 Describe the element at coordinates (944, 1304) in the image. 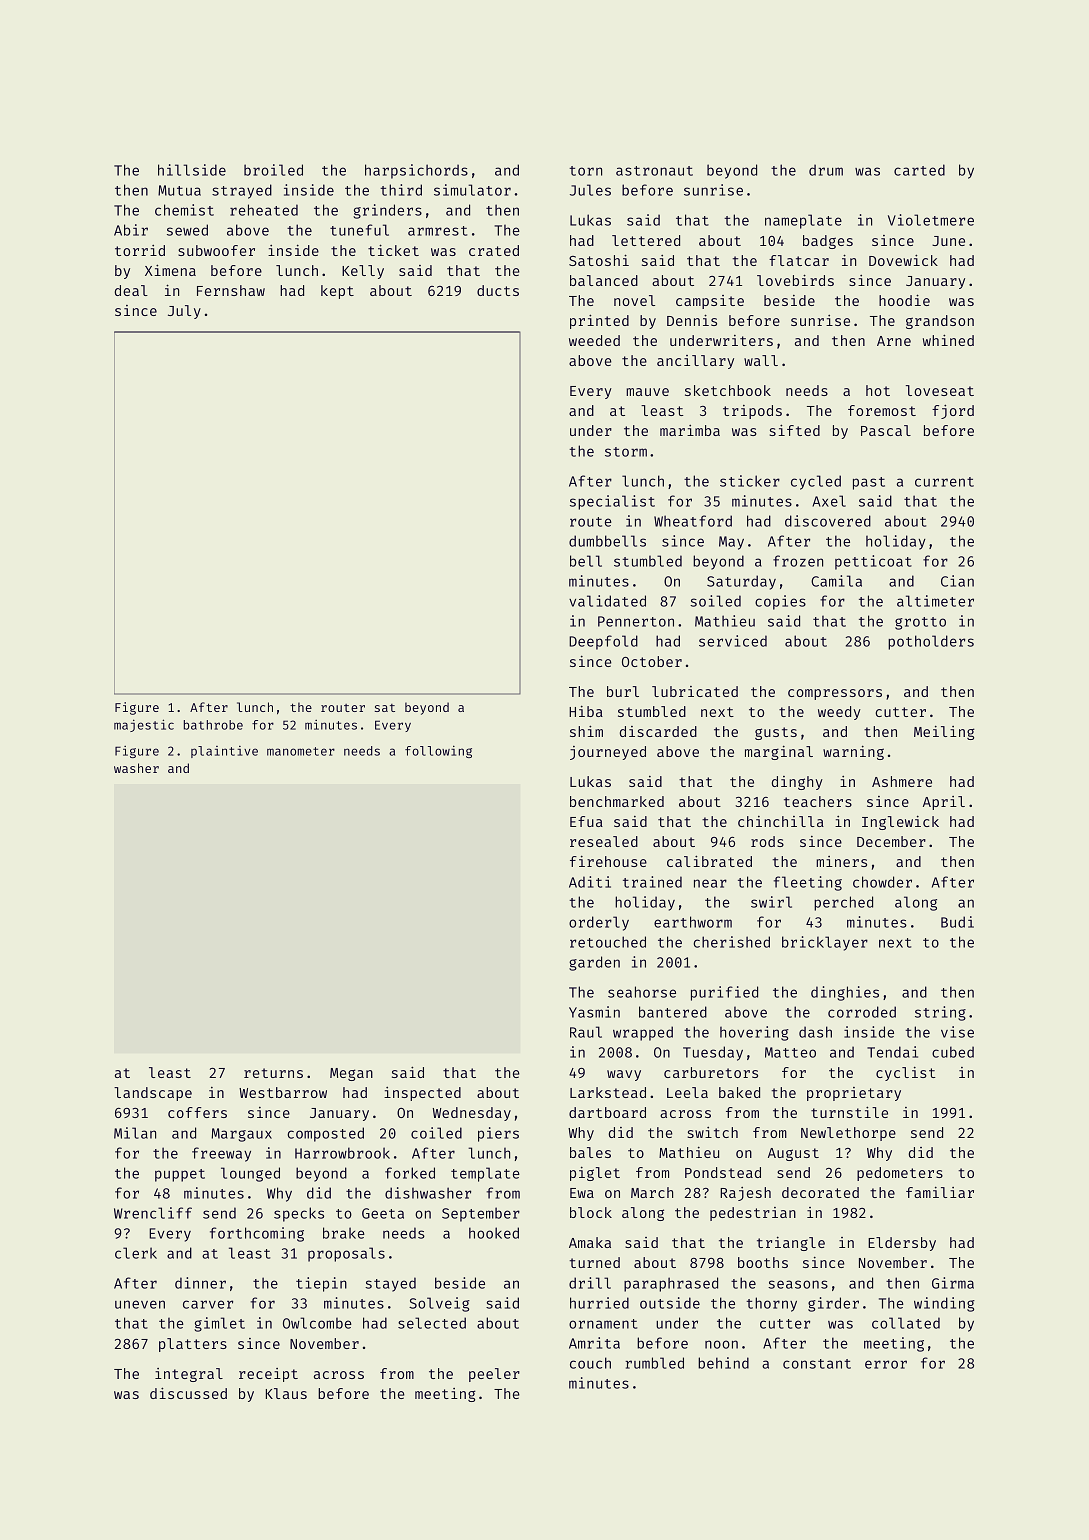

I see `winding` at that location.
